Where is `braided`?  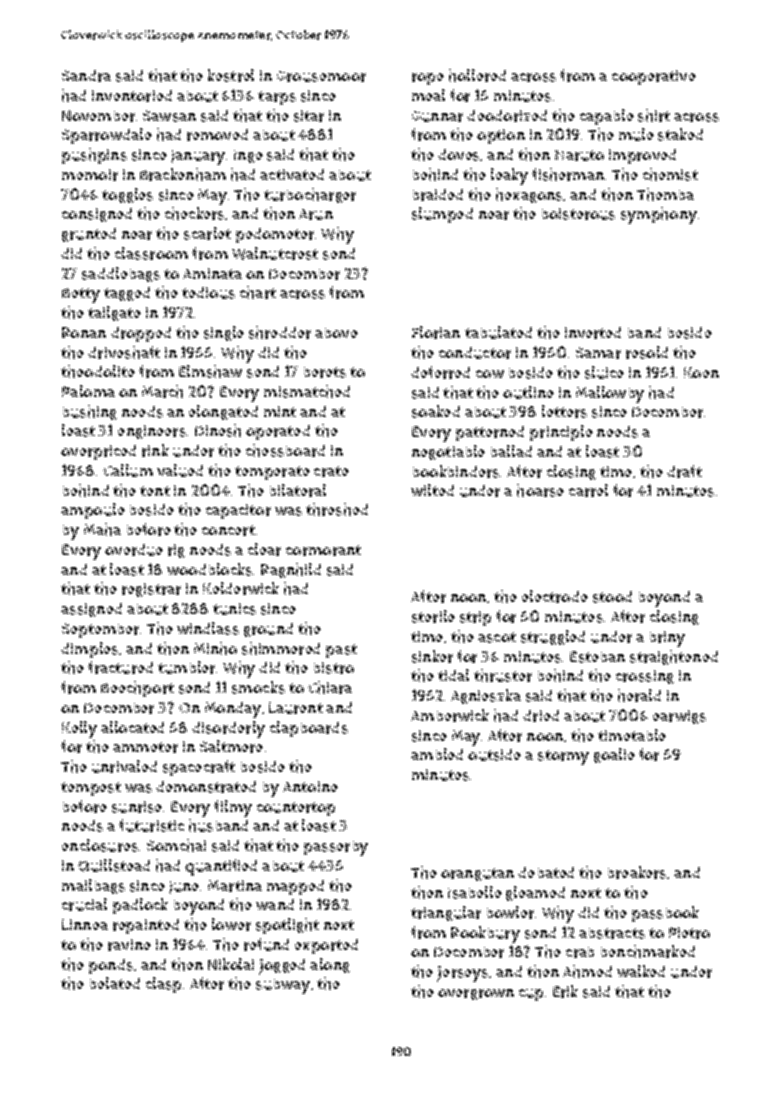
braided is located at coordinates (438, 195).
